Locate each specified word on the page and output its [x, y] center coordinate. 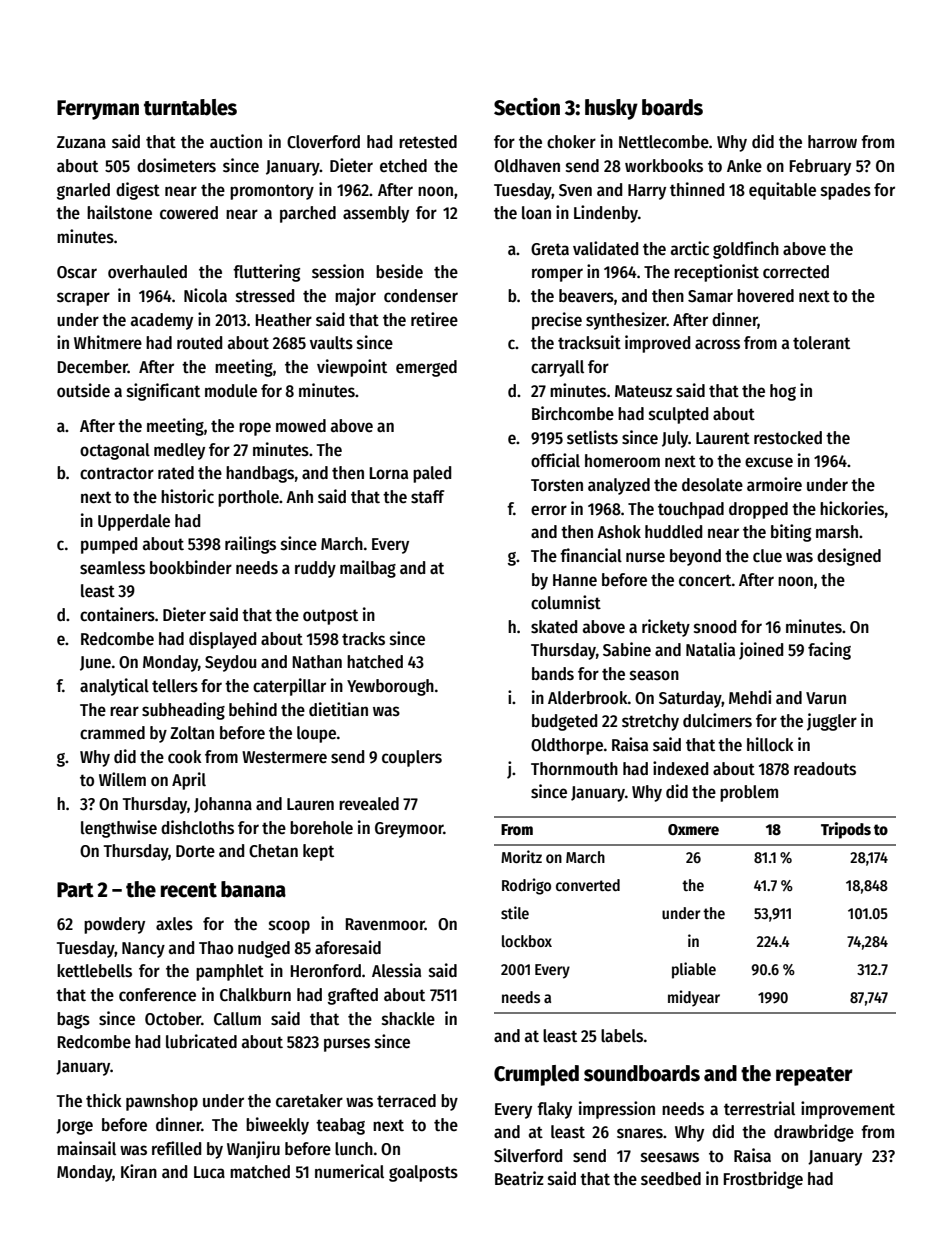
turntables [190, 107]
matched [260, 1172]
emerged [426, 368]
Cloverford [323, 142]
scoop [289, 927]
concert [705, 580]
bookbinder [191, 567]
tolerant [821, 343]
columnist [566, 602]
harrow [832, 141]
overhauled [147, 272]
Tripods [846, 830]
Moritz [521, 856]
